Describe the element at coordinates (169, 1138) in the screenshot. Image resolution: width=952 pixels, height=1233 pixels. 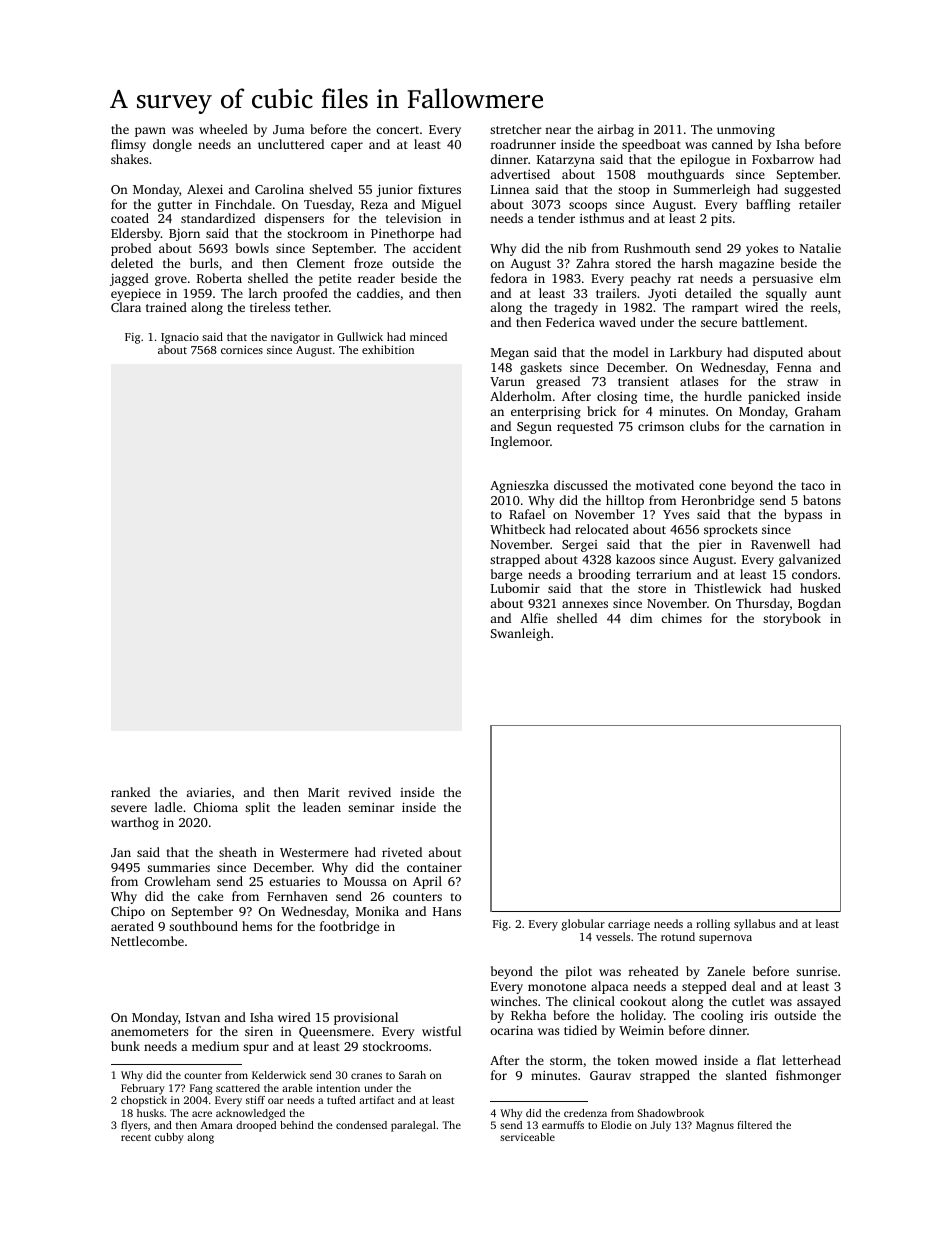
I see `cubby` at that location.
